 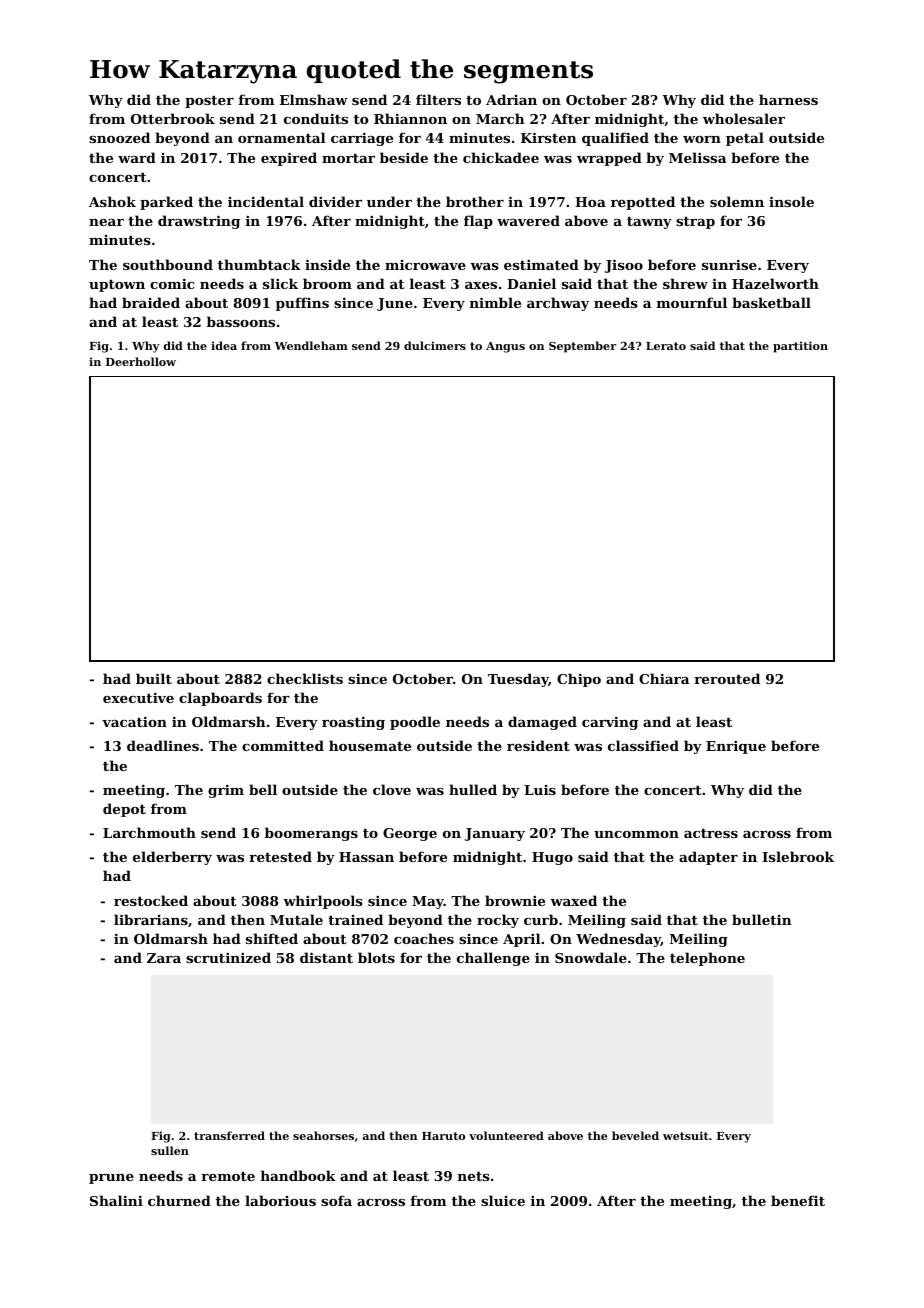 What do you see at coordinates (263, 789) in the document?
I see `bell` at bounding box center [263, 789].
